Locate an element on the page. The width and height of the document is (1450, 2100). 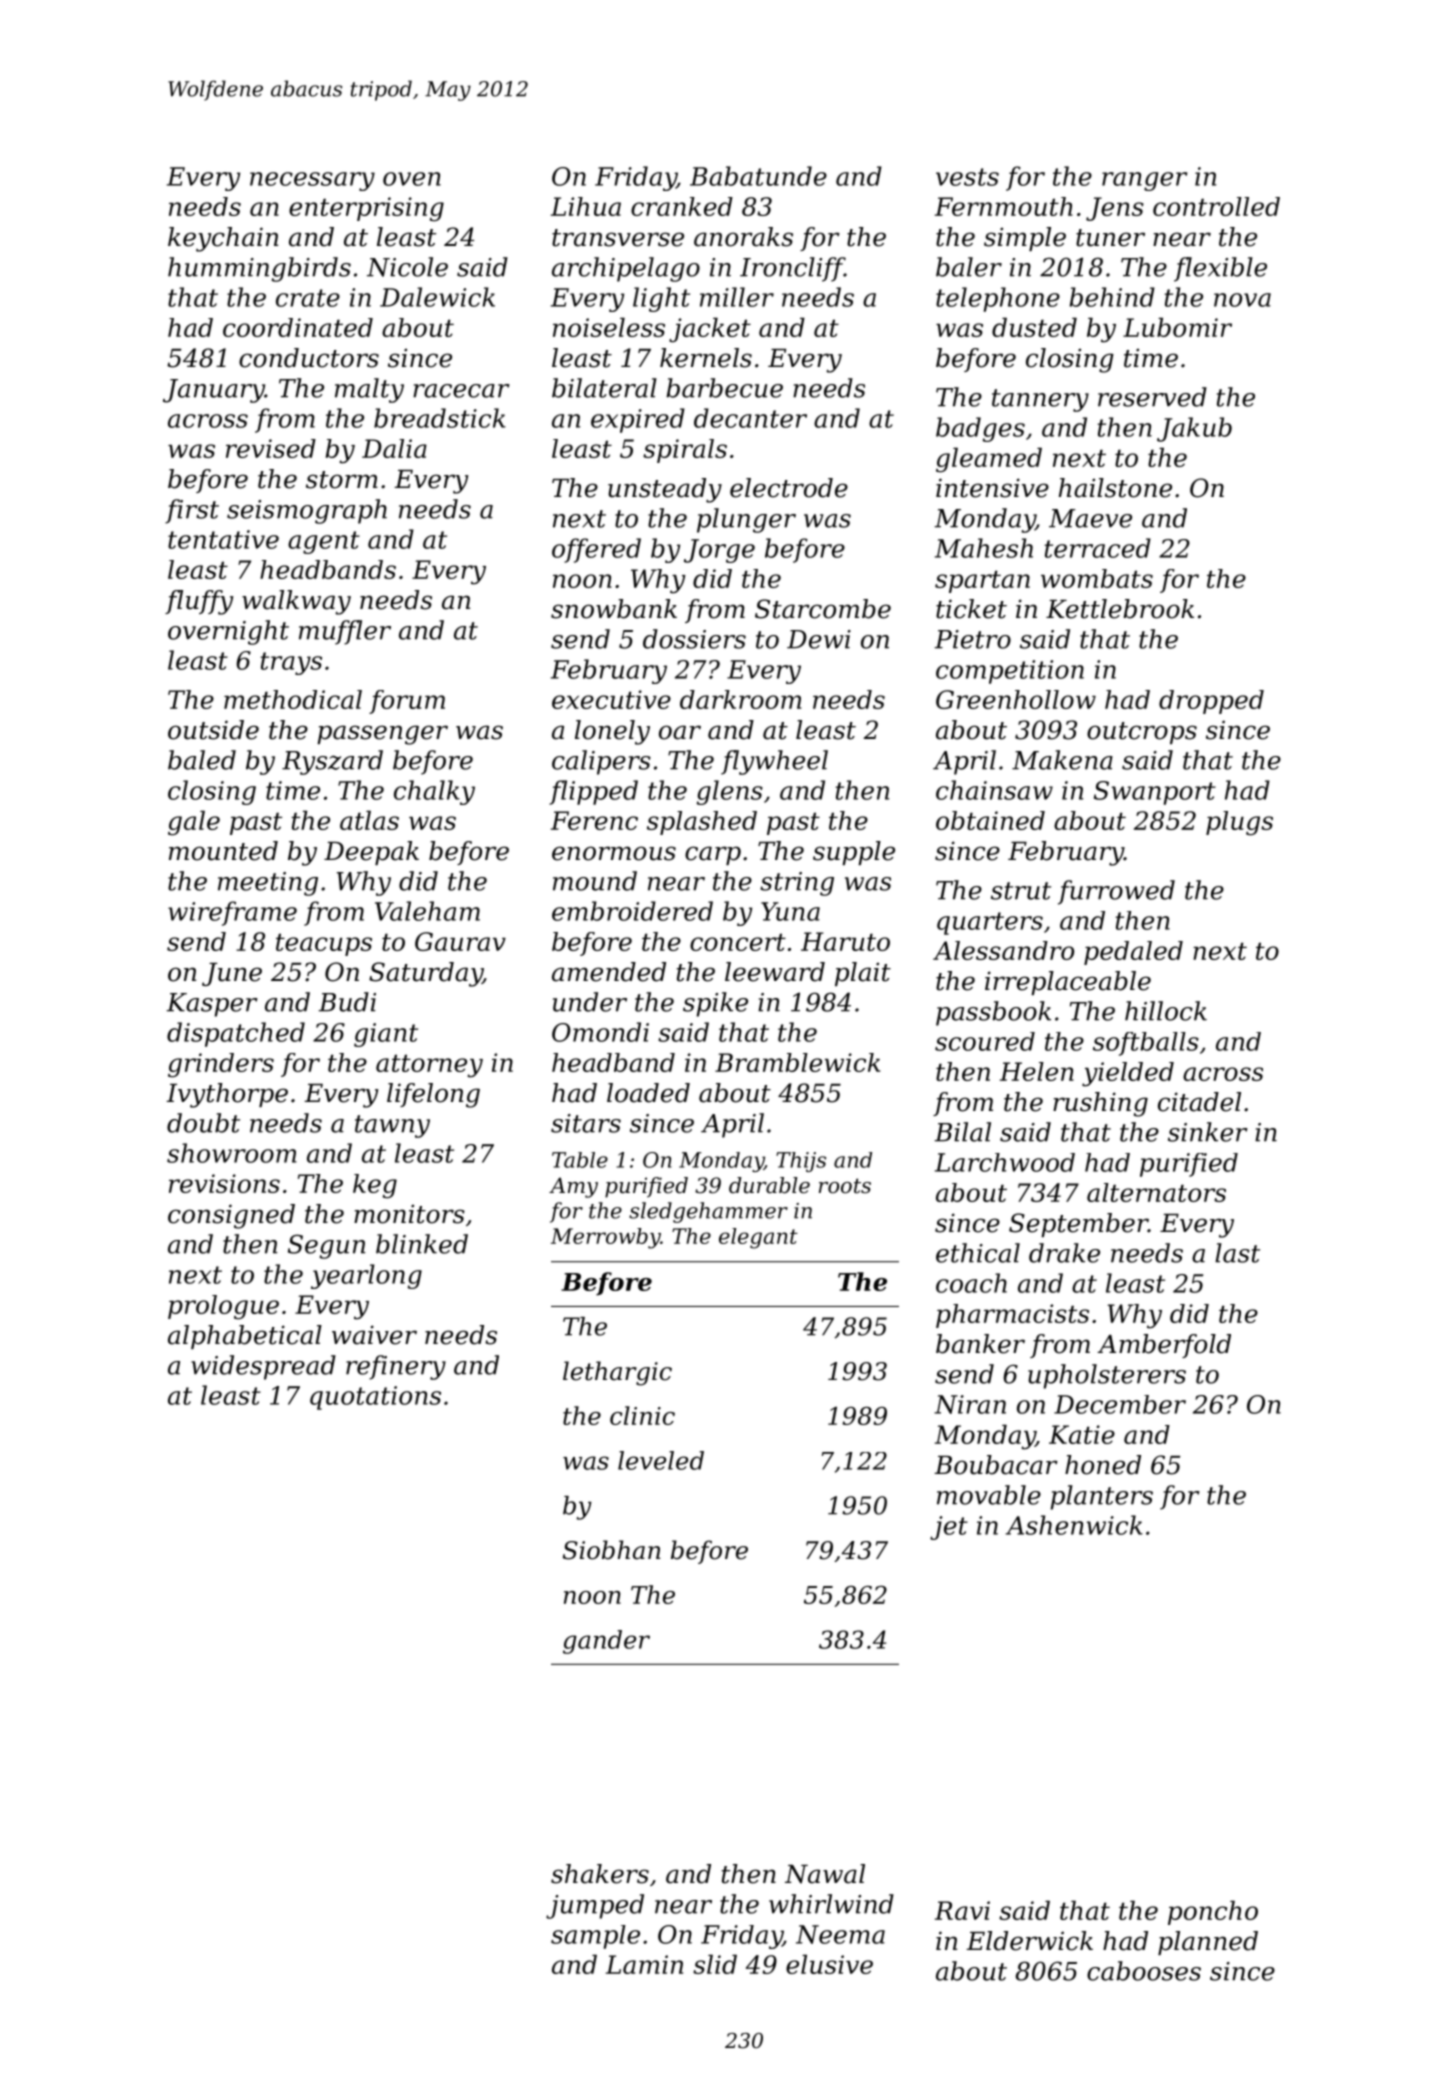
Lamin is located at coordinates (644, 1964).
